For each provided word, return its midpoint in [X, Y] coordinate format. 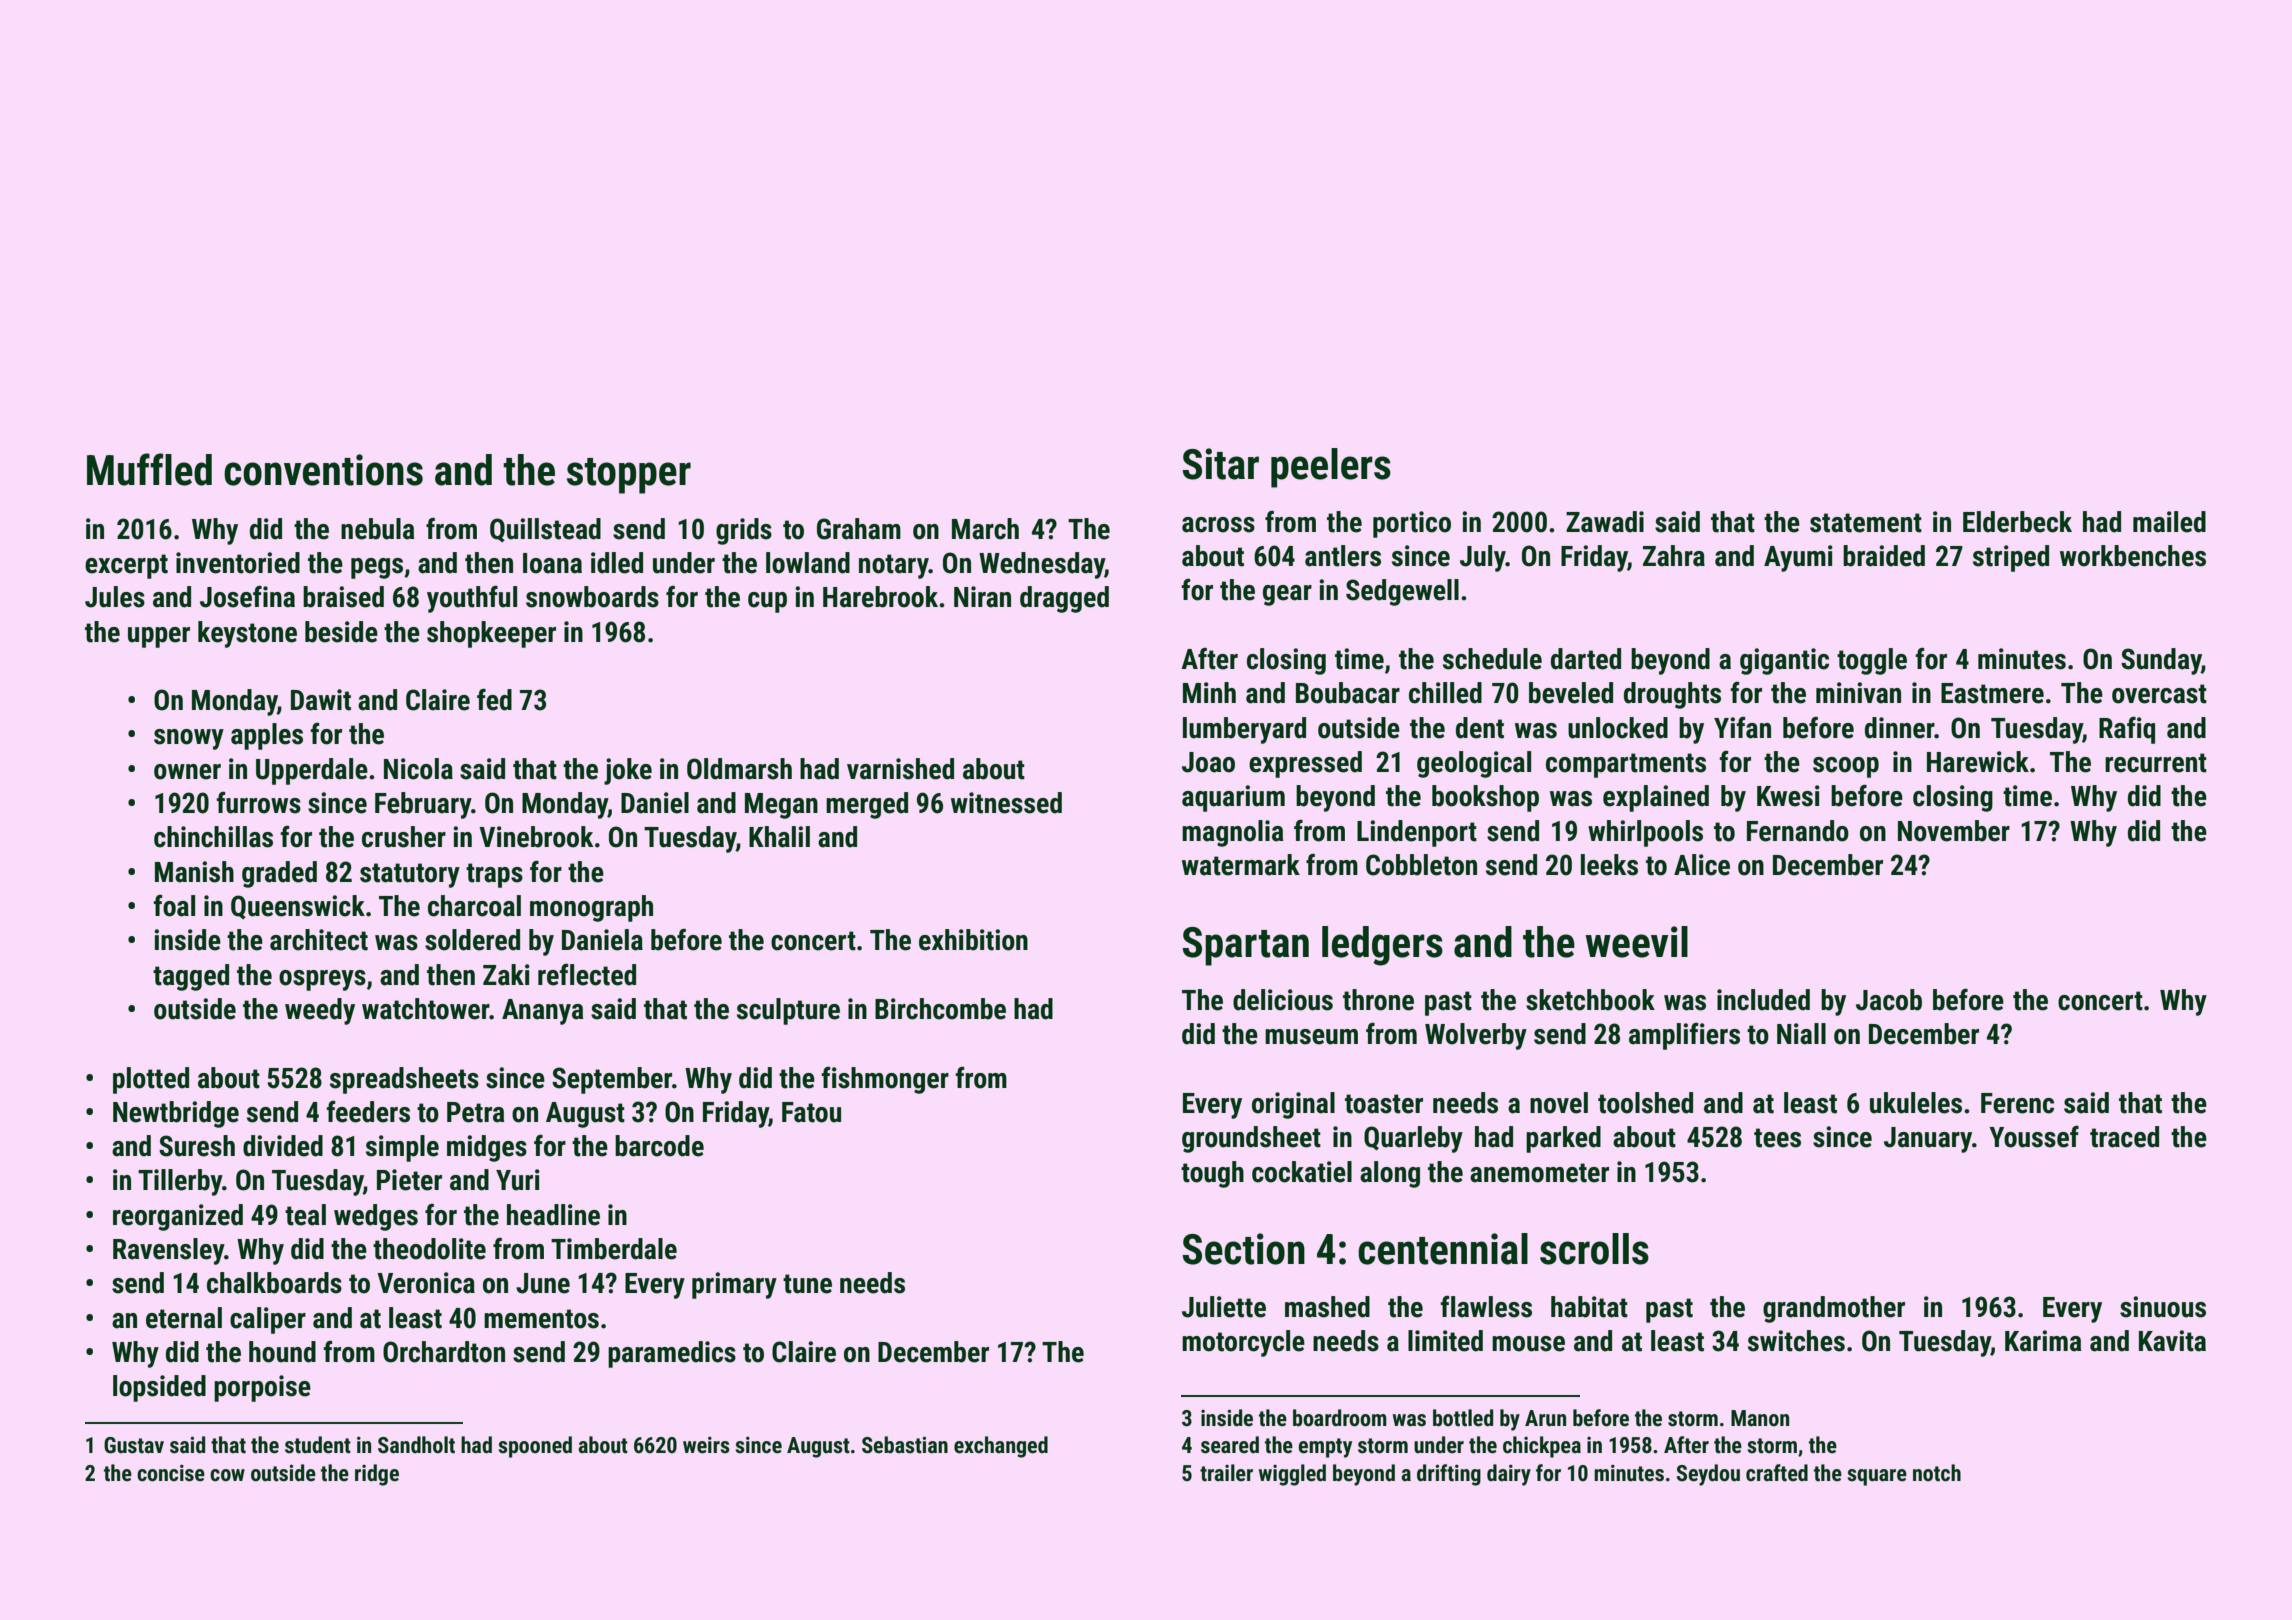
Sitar [1220, 464]
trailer [1226, 1473]
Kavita [2172, 1341]
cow [227, 1475]
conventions [323, 470]
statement [1866, 523]
